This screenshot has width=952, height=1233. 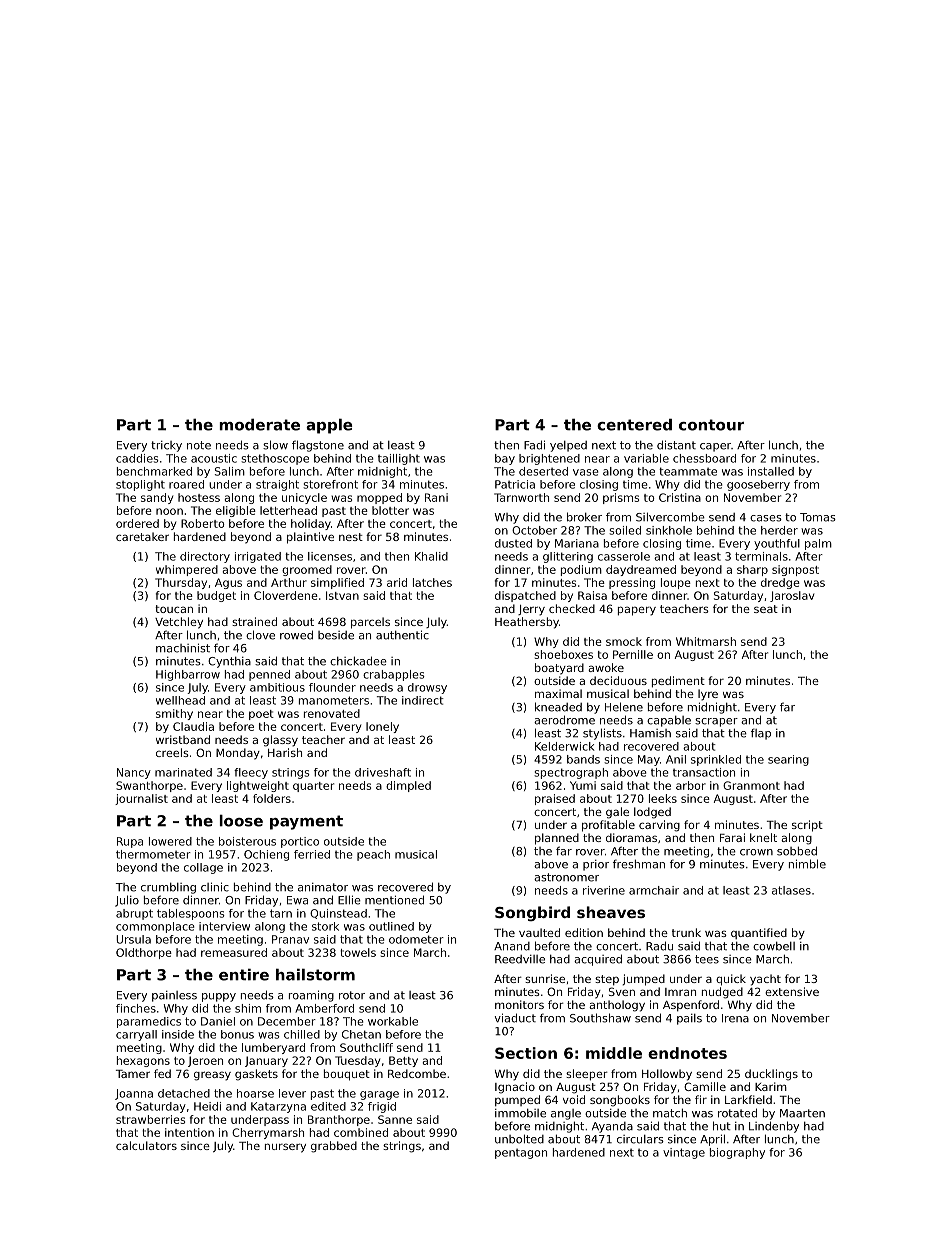 What do you see at coordinates (431, 556) in the screenshot?
I see `Khalid` at bounding box center [431, 556].
